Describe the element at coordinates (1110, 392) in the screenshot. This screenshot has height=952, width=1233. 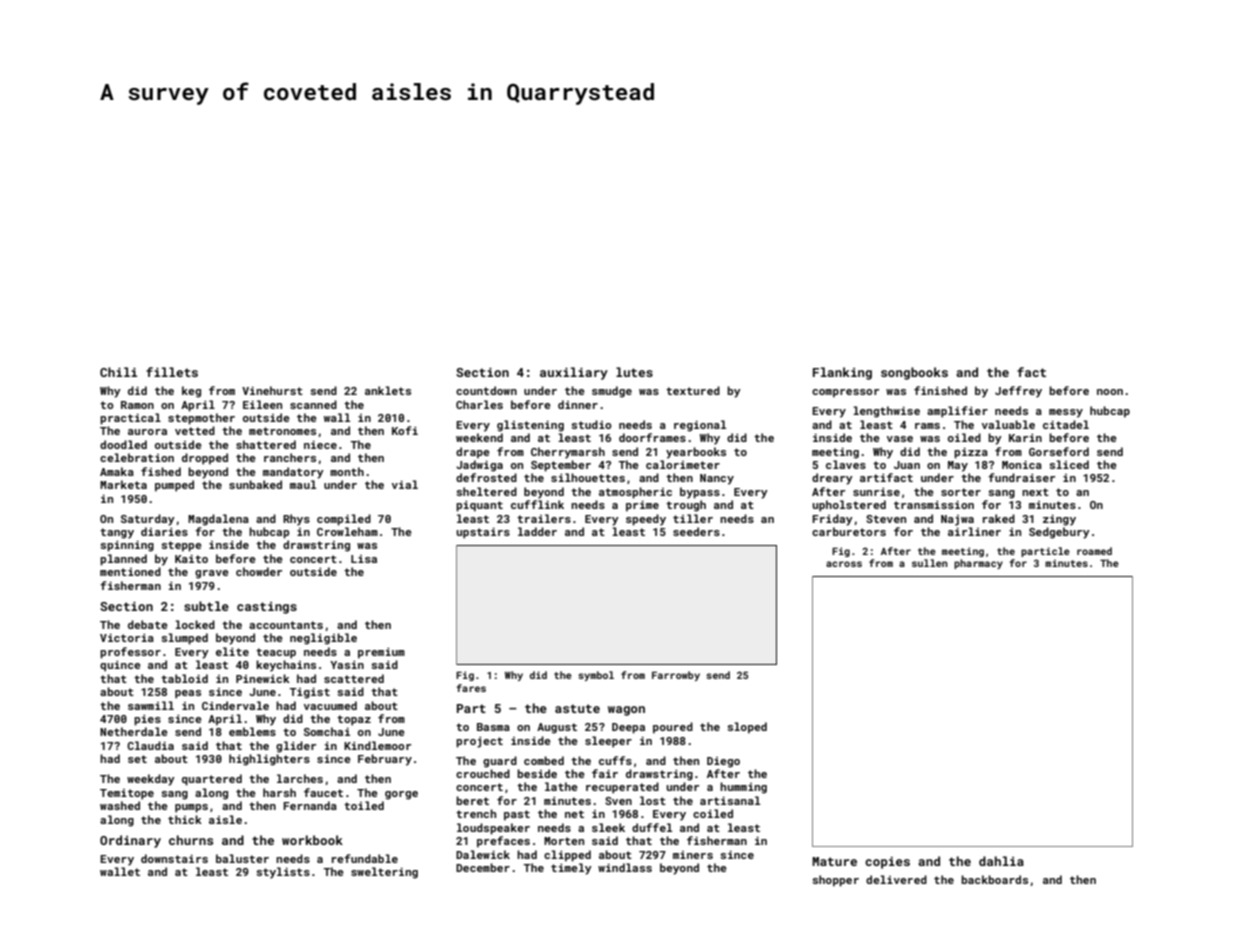
I see `noon` at that location.
